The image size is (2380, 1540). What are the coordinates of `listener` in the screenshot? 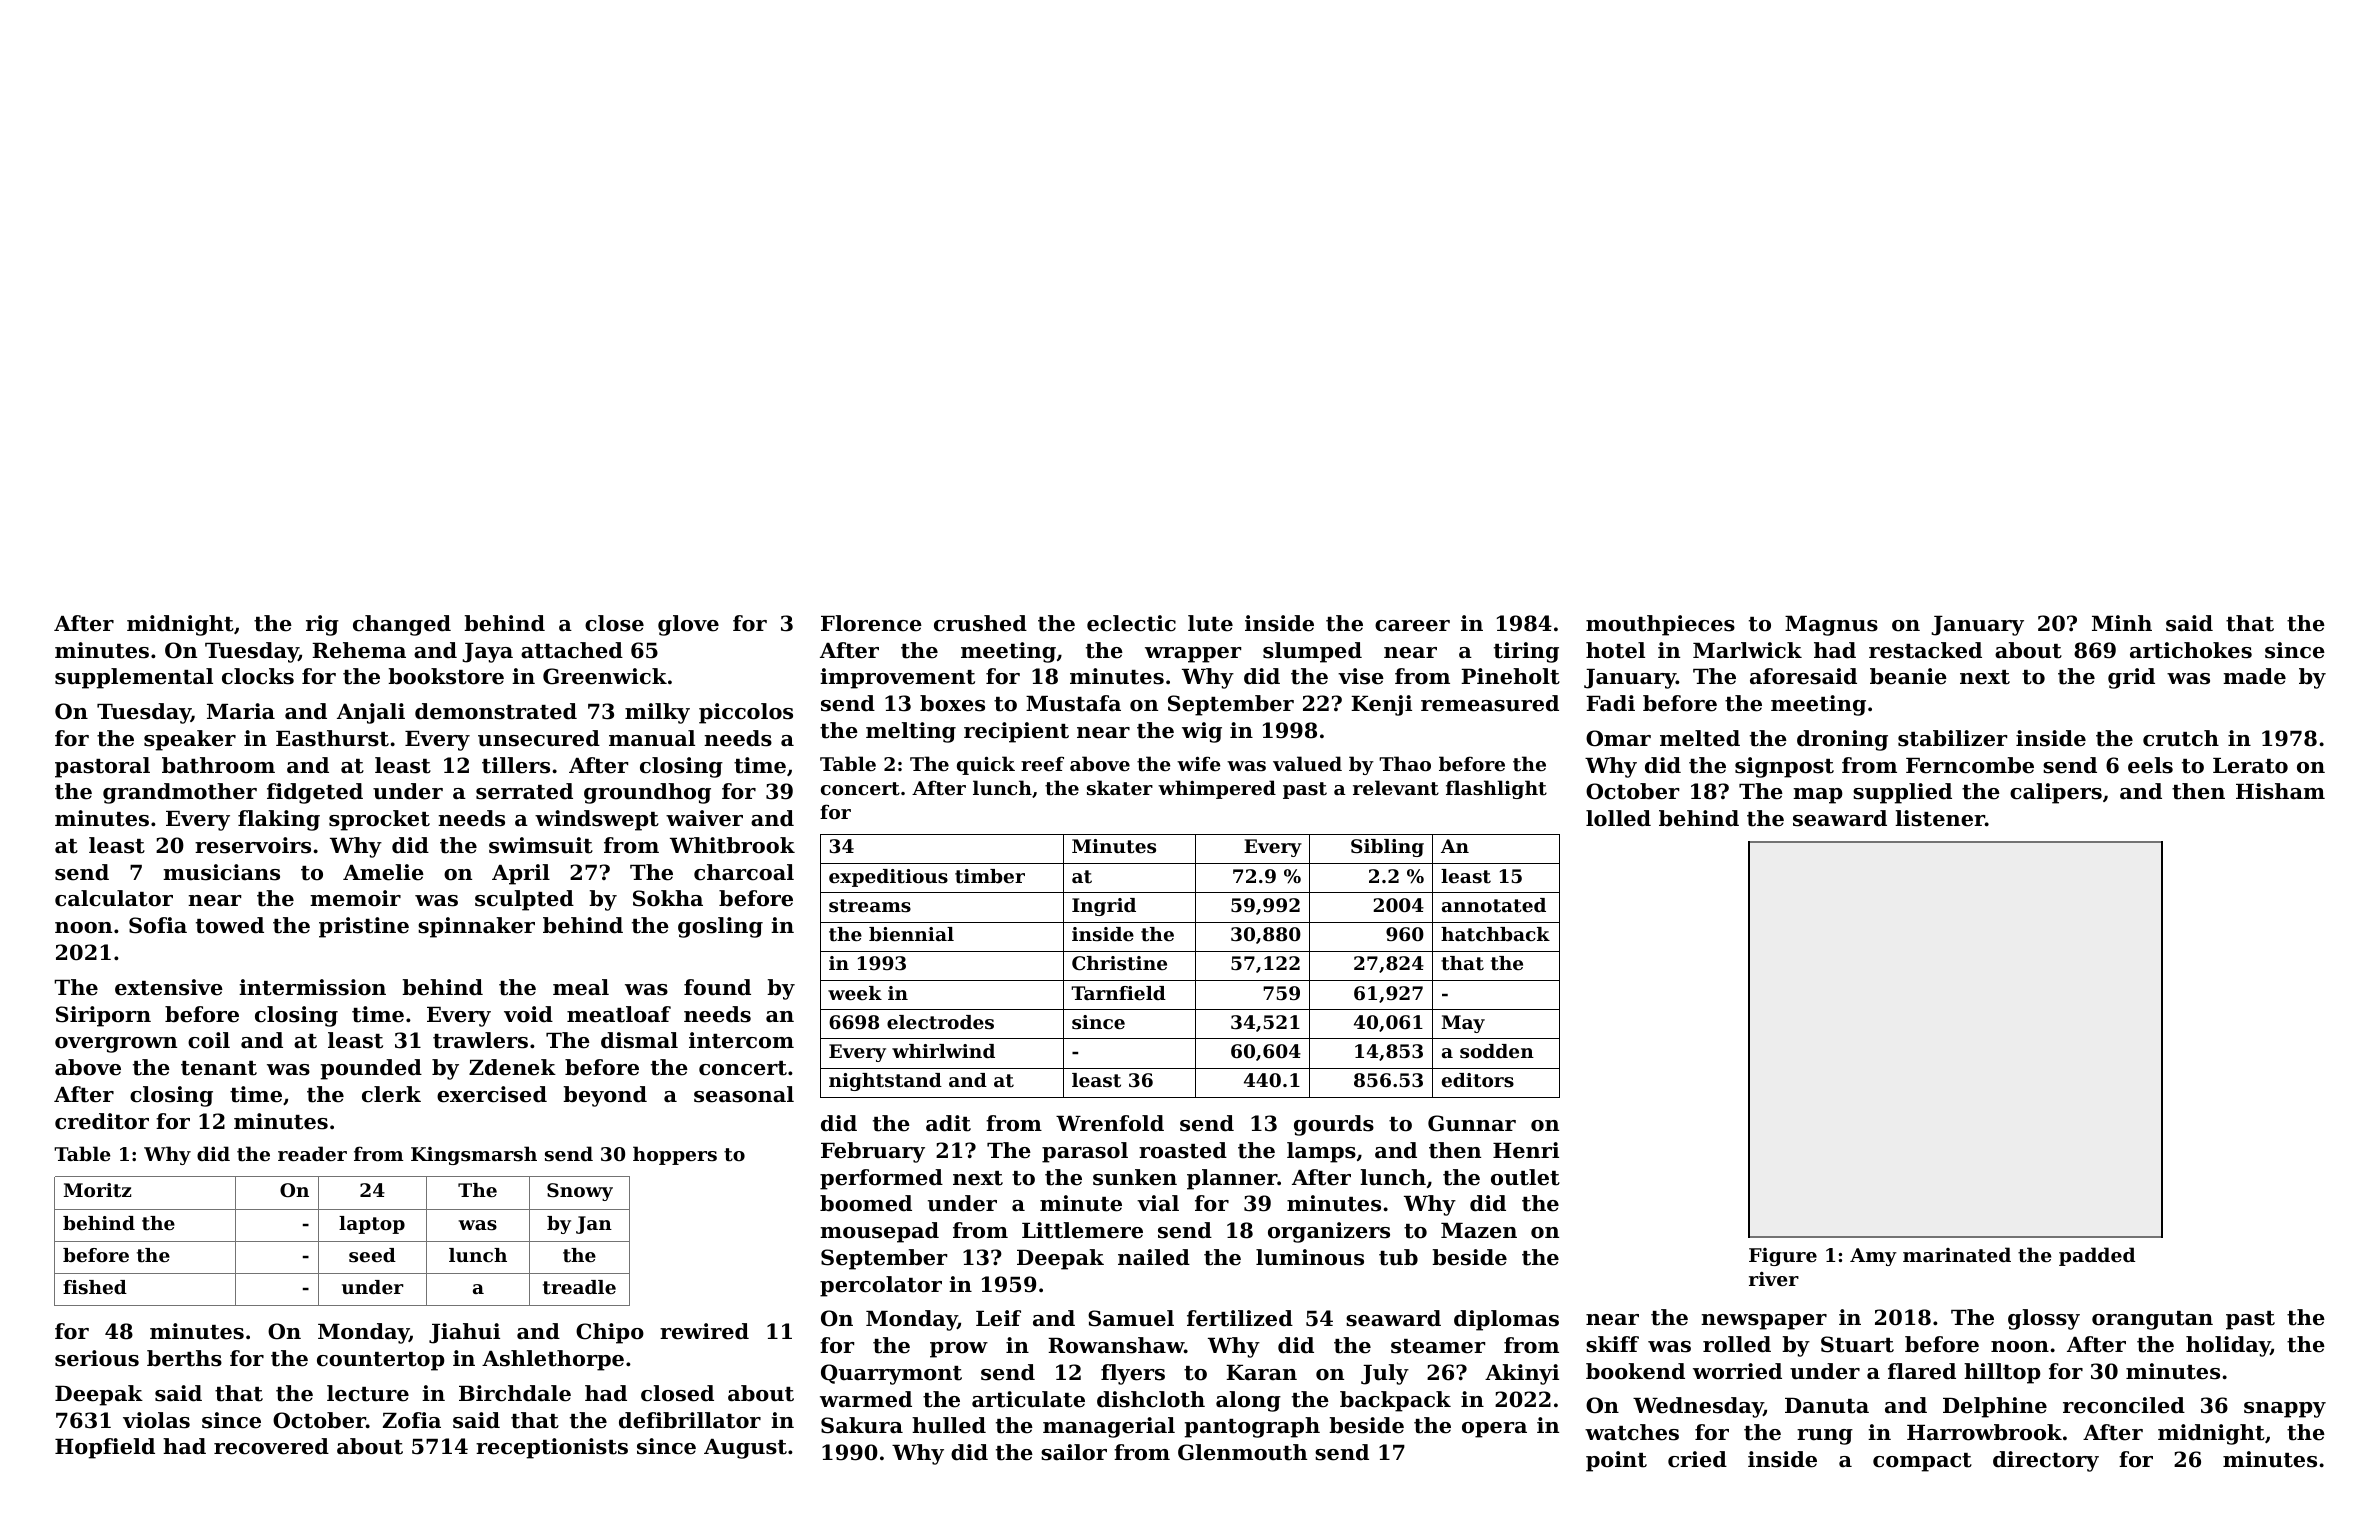 It's located at (1940, 818).
